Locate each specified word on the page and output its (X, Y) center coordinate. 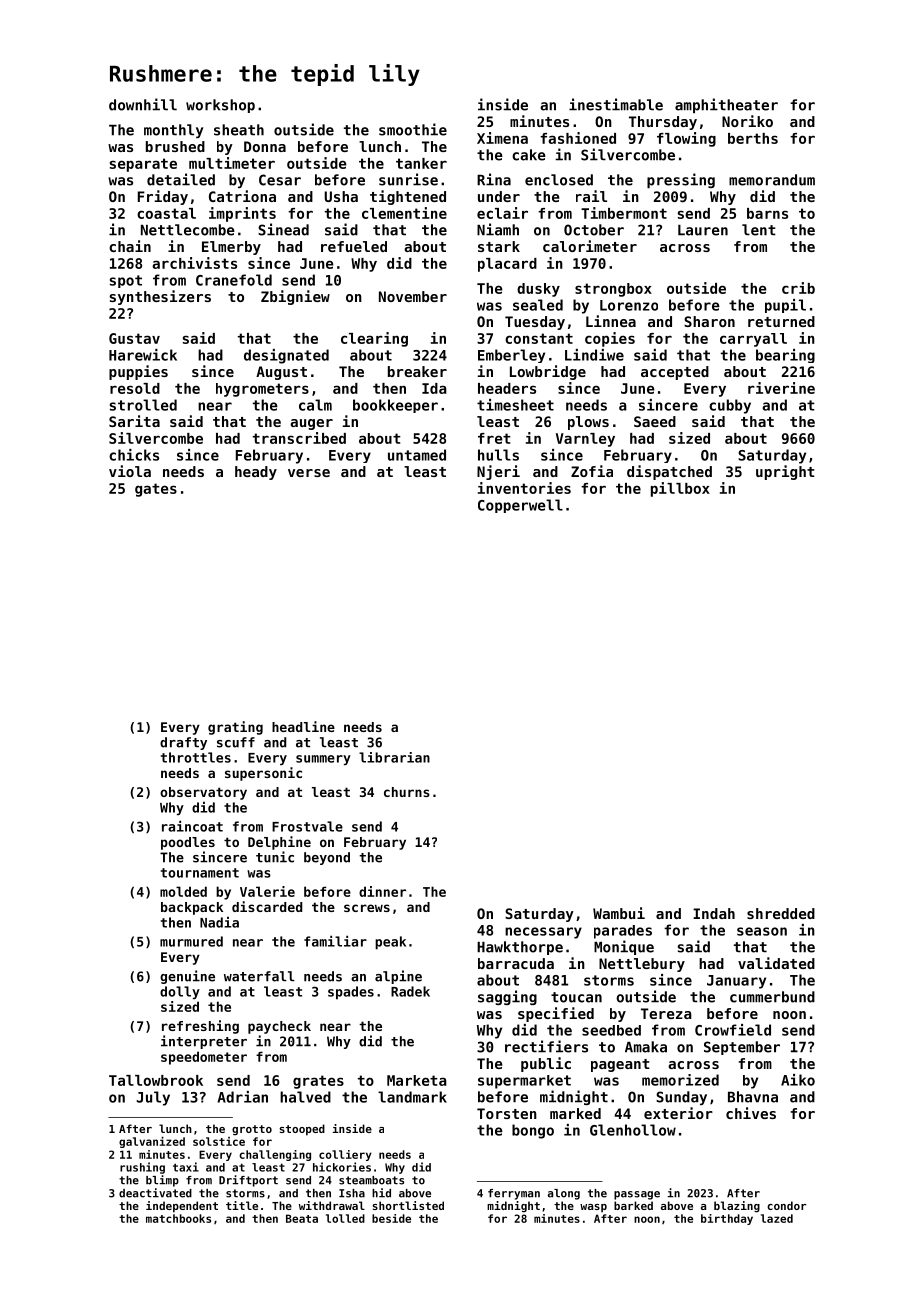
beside (391, 1218)
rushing (142, 1168)
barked (633, 1205)
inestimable (616, 104)
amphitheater (726, 105)
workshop (220, 106)
